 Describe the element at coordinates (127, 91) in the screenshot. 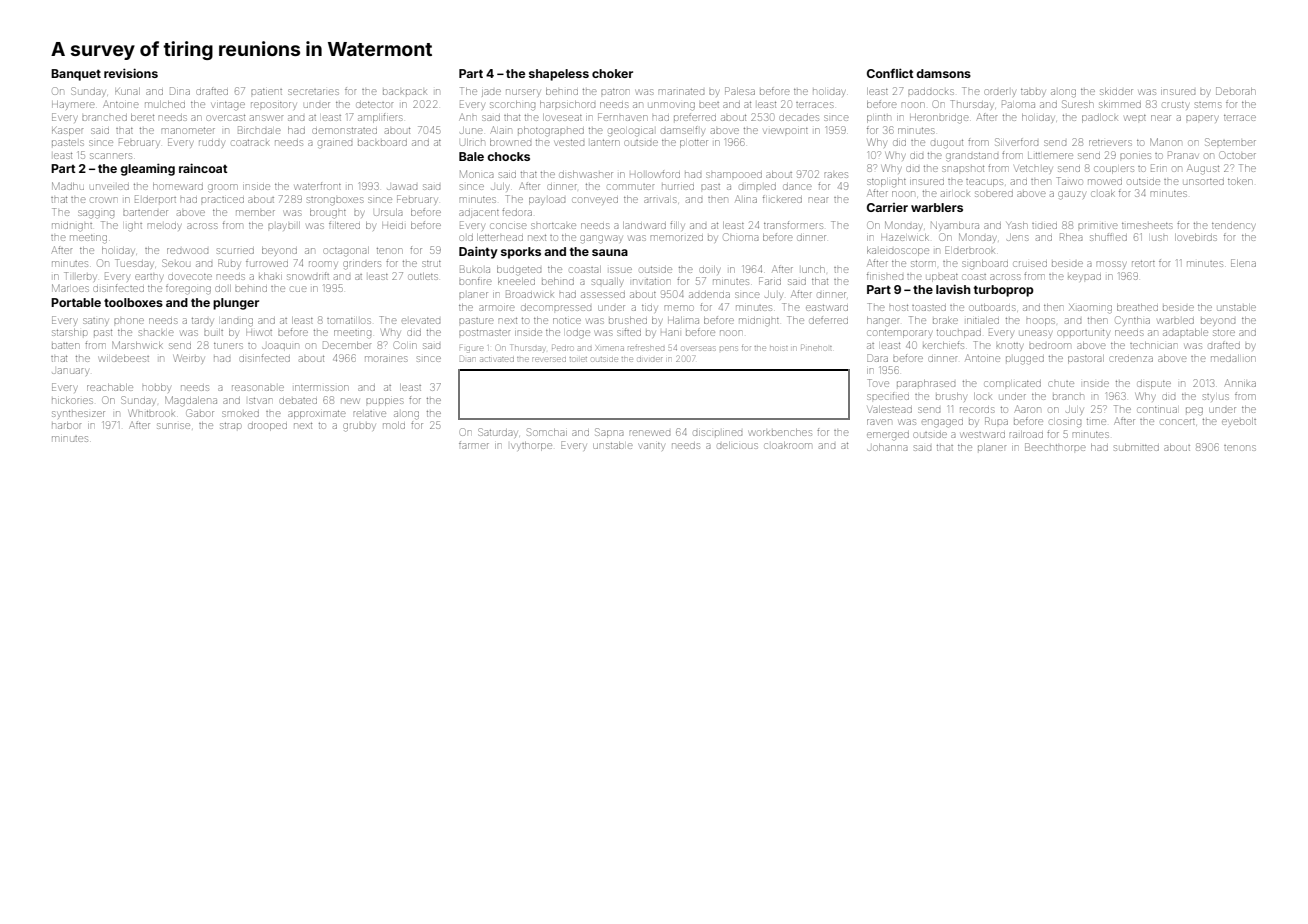

I see `Kunal` at that location.
